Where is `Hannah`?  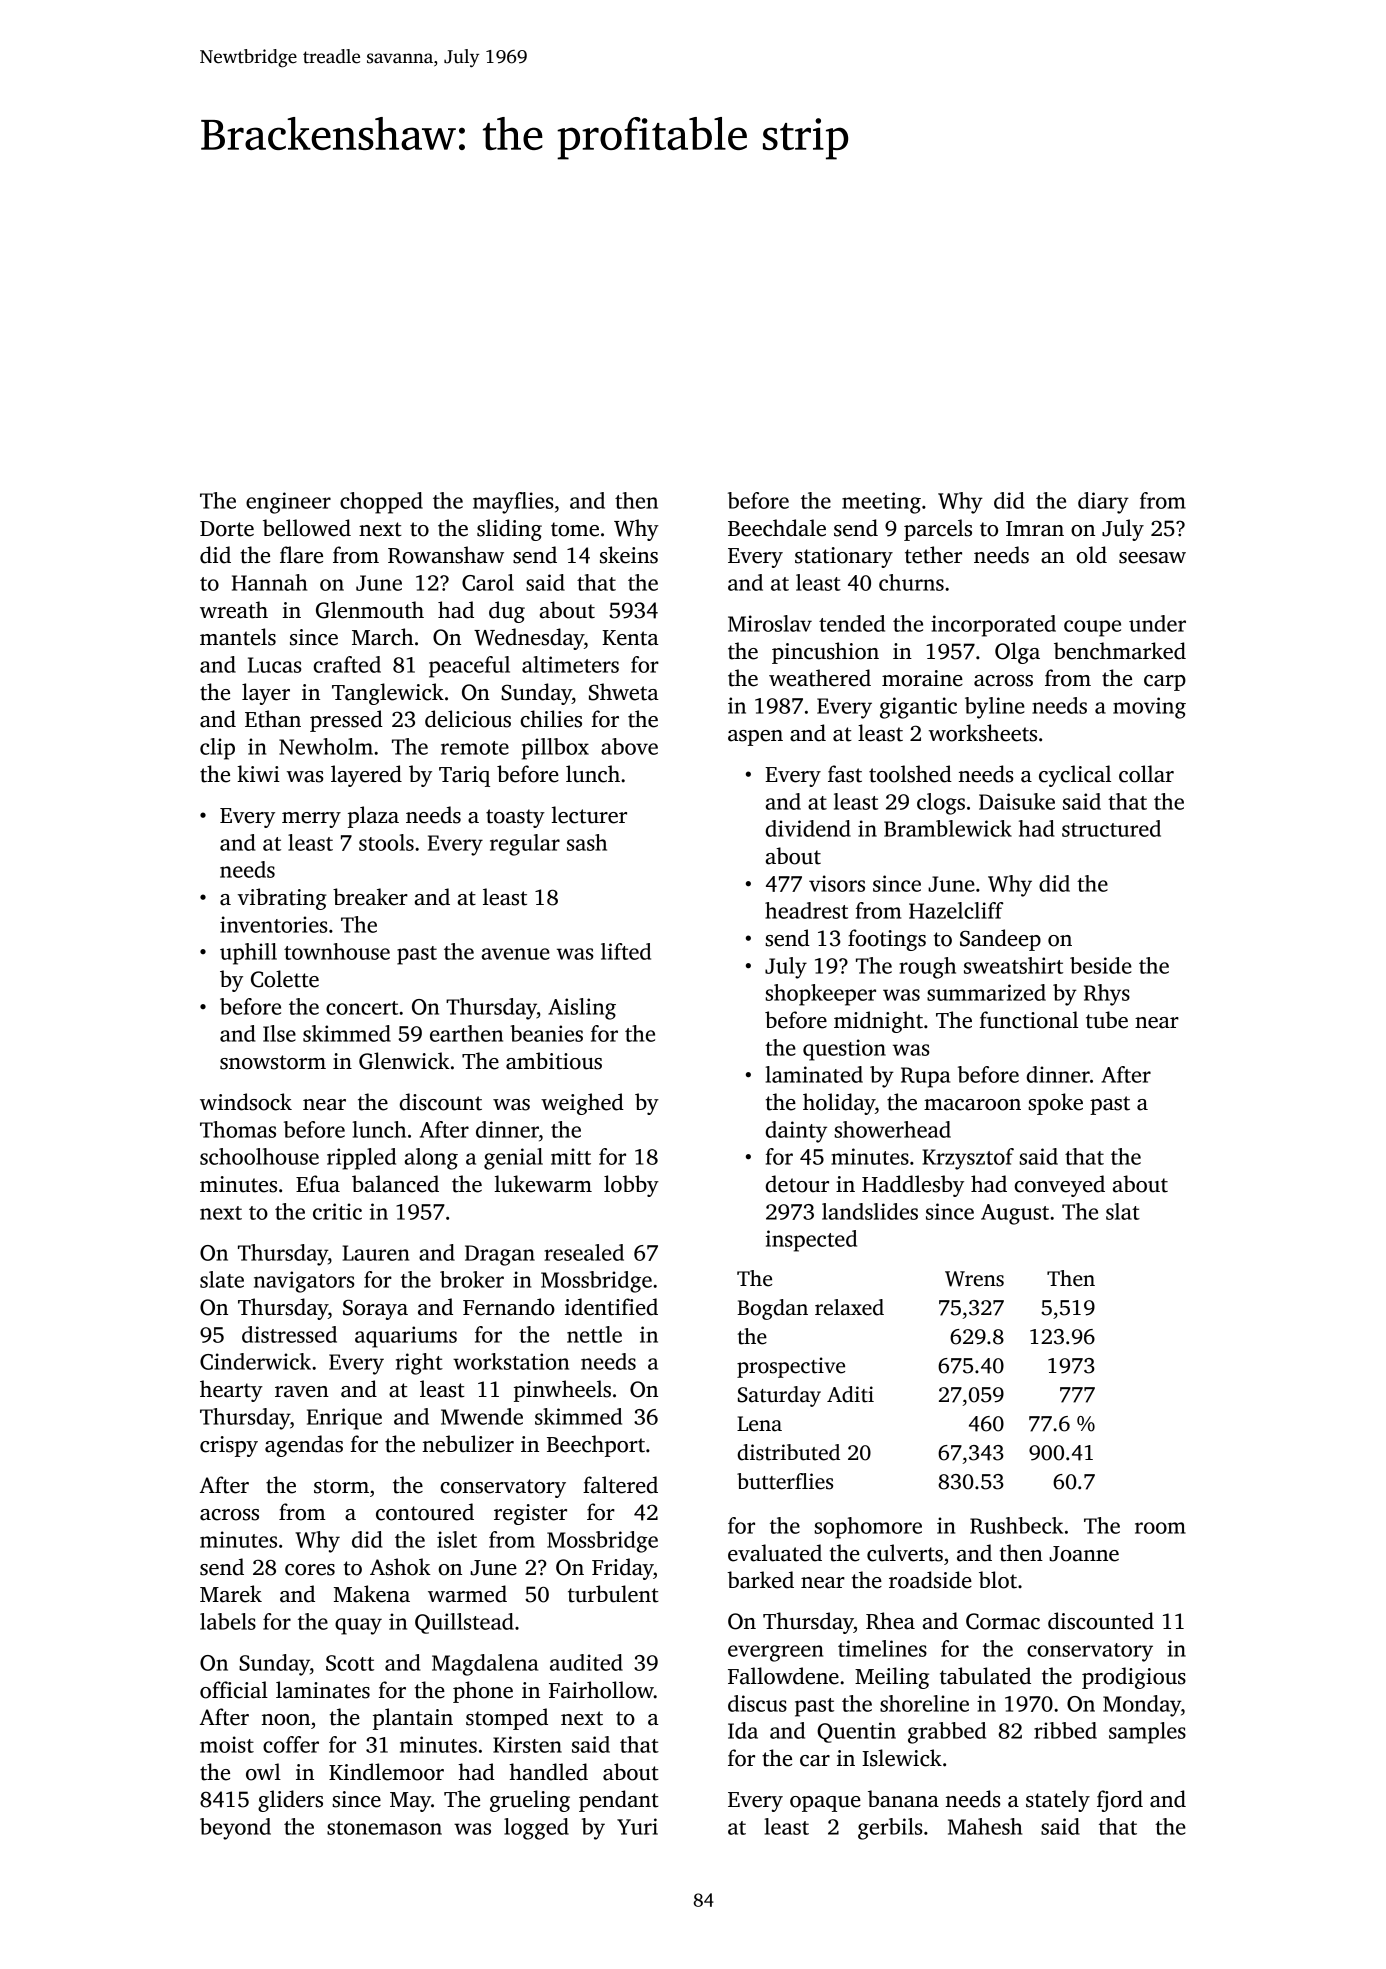 Hannah is located at coordinates (269, 582).
